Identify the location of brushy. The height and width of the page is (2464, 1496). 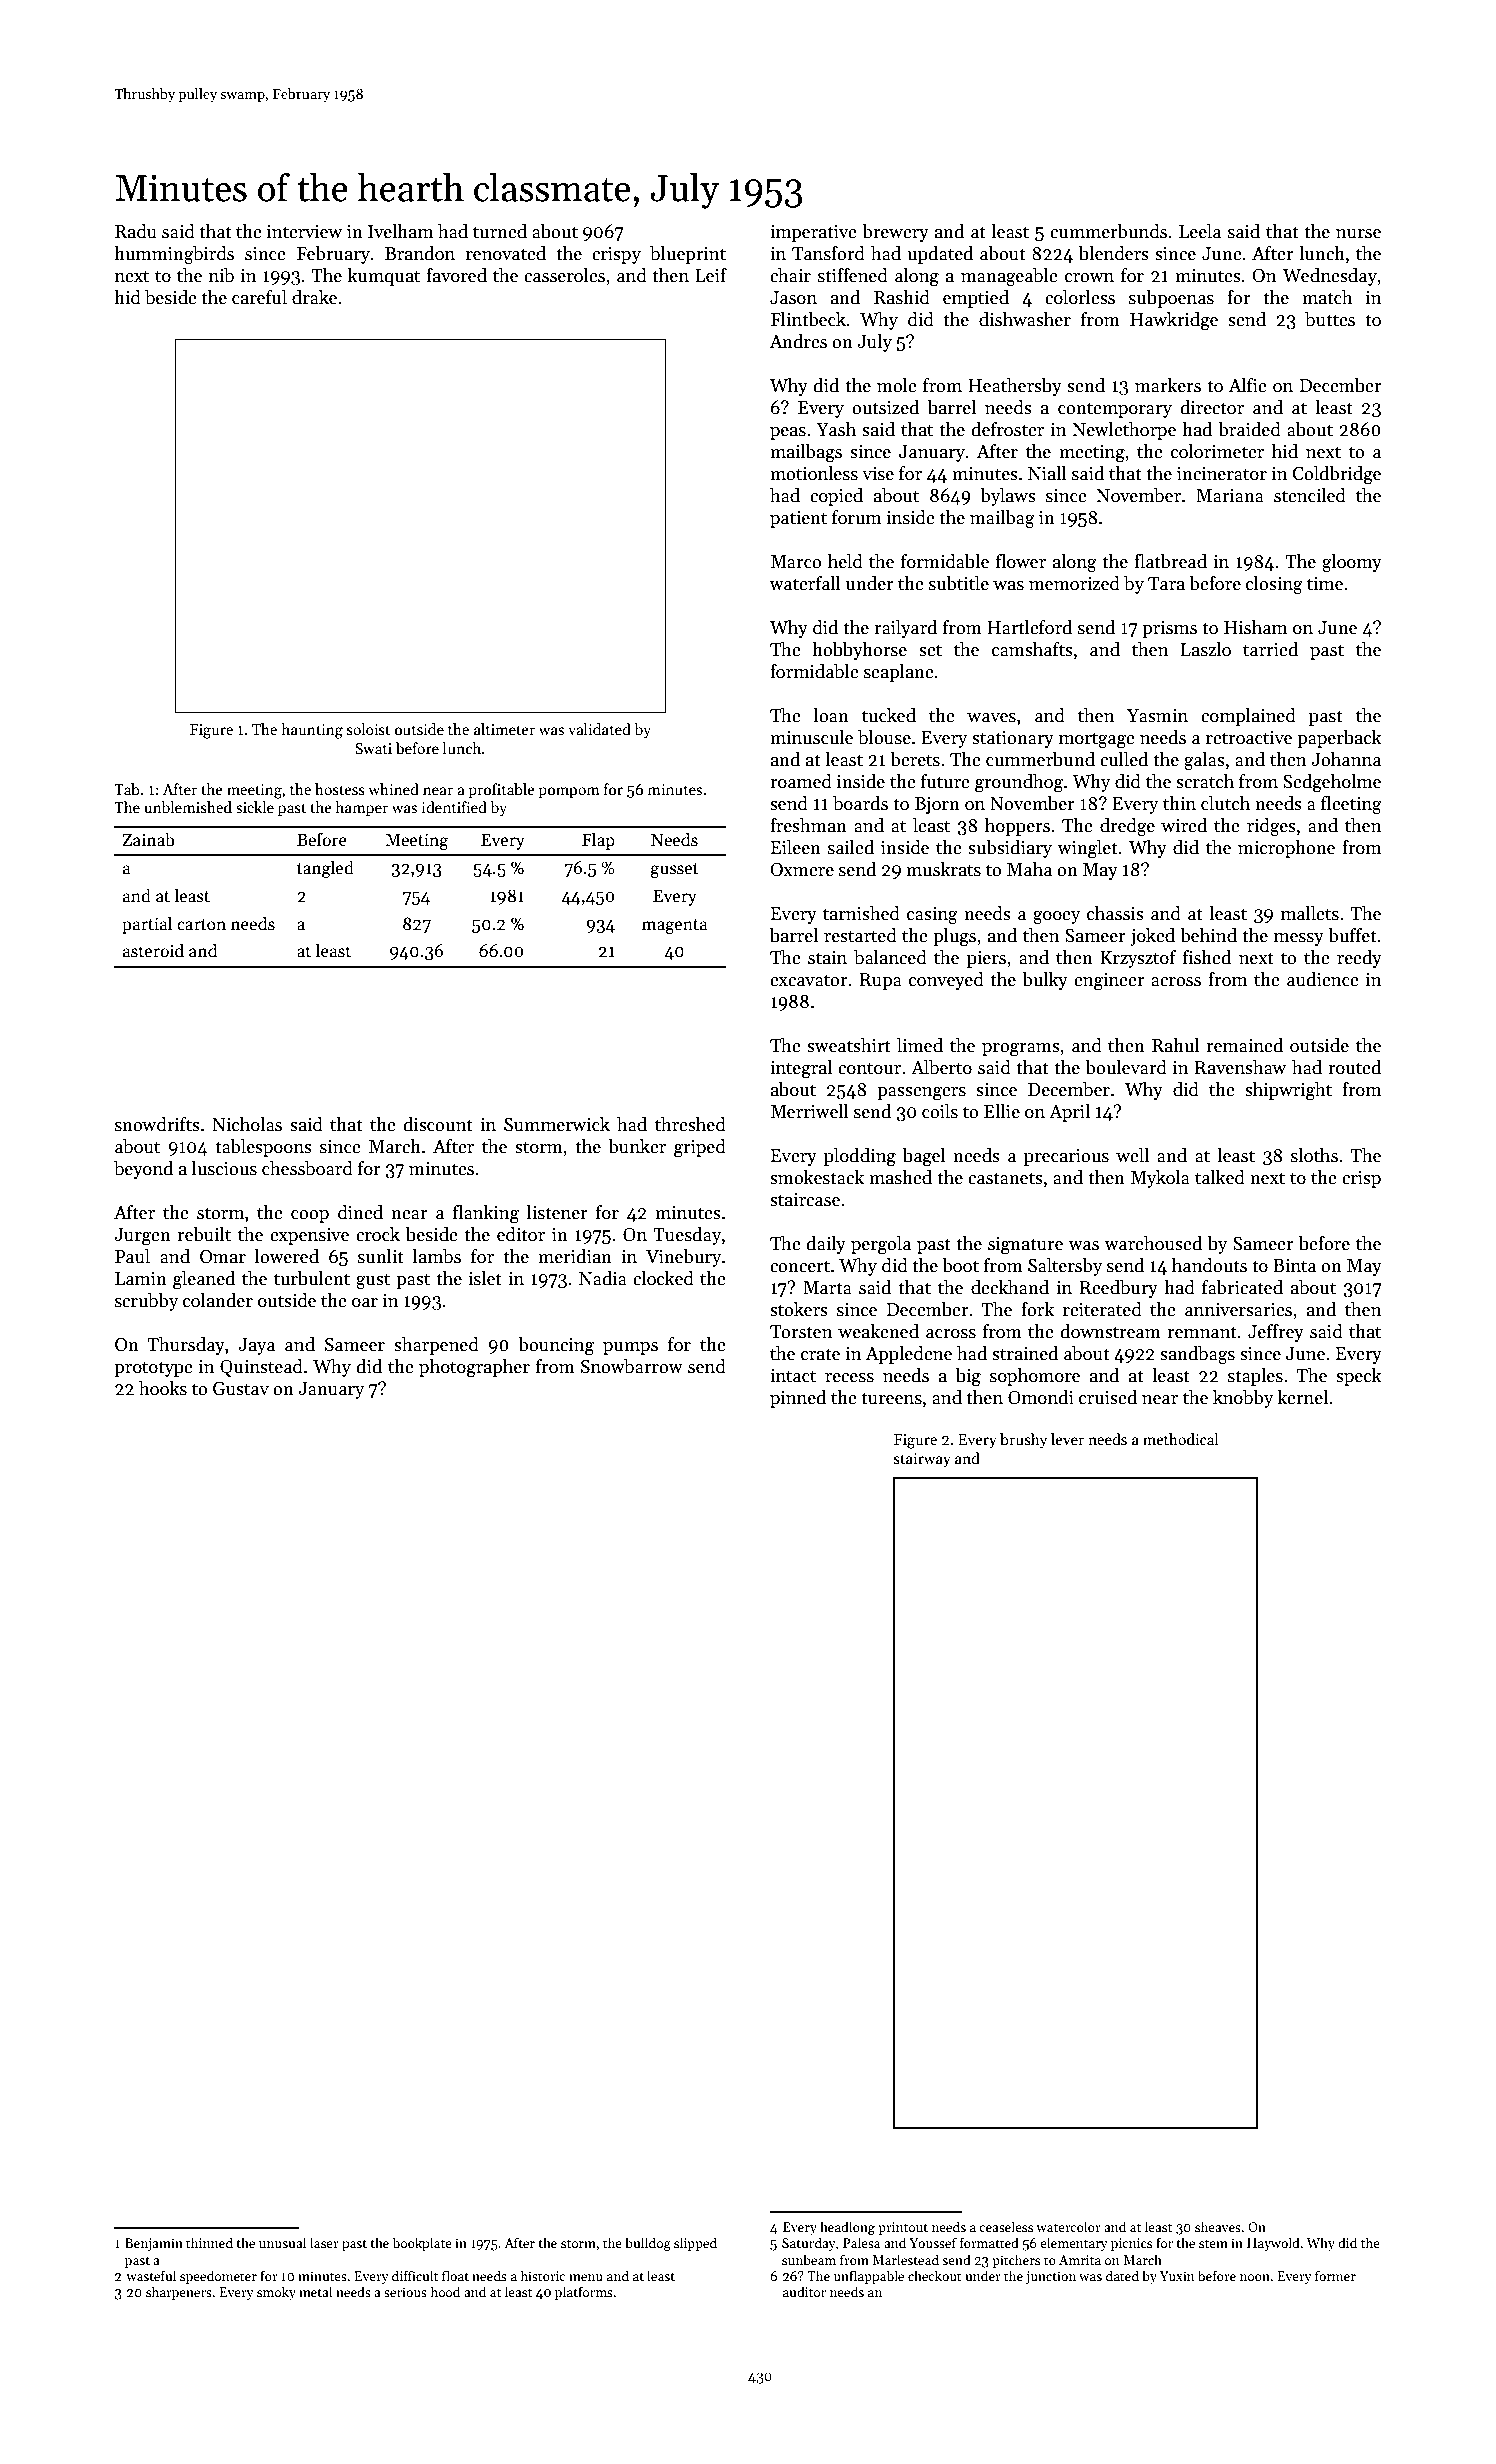
(1023, 1440).
